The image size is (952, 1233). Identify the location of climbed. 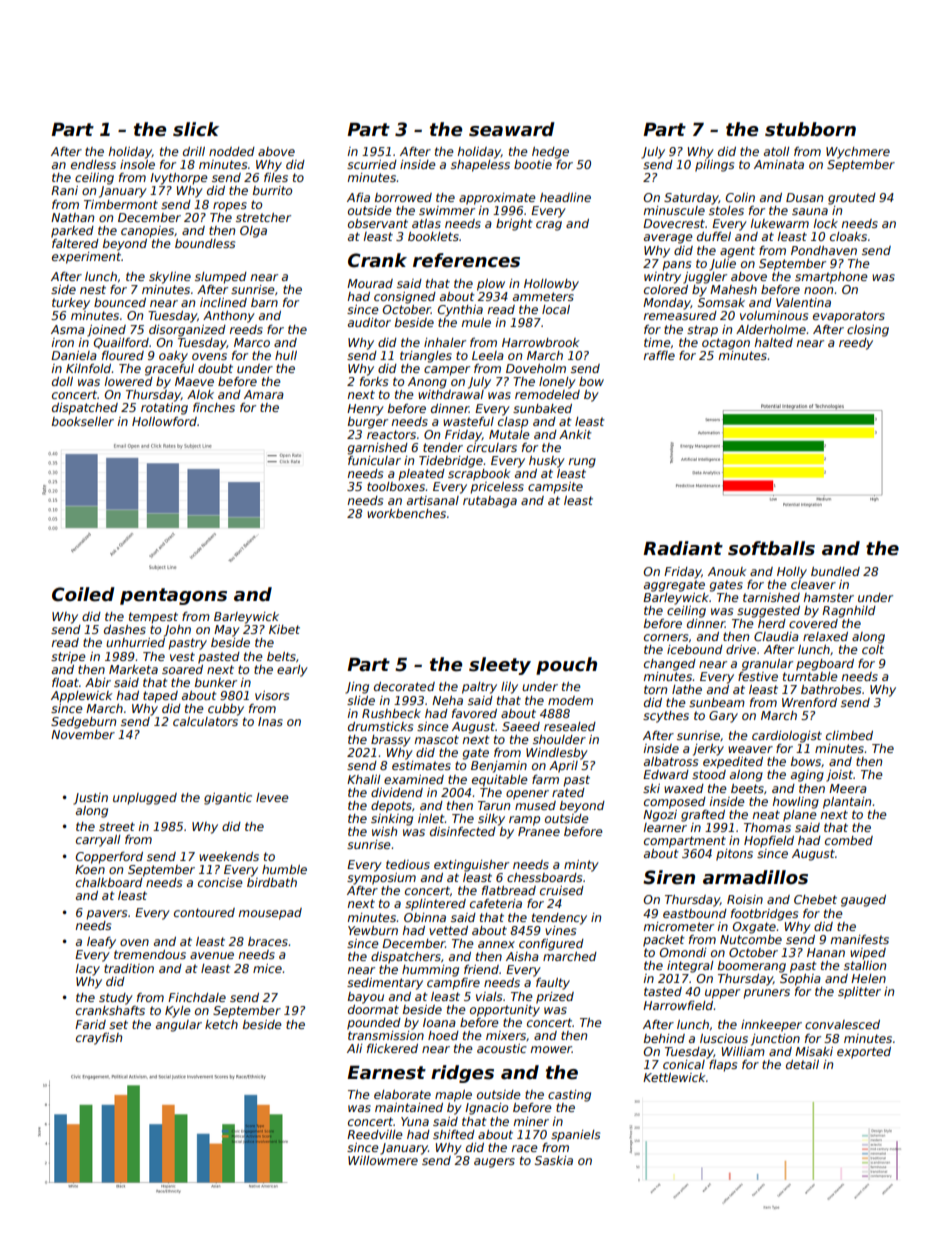
(849, 735).
